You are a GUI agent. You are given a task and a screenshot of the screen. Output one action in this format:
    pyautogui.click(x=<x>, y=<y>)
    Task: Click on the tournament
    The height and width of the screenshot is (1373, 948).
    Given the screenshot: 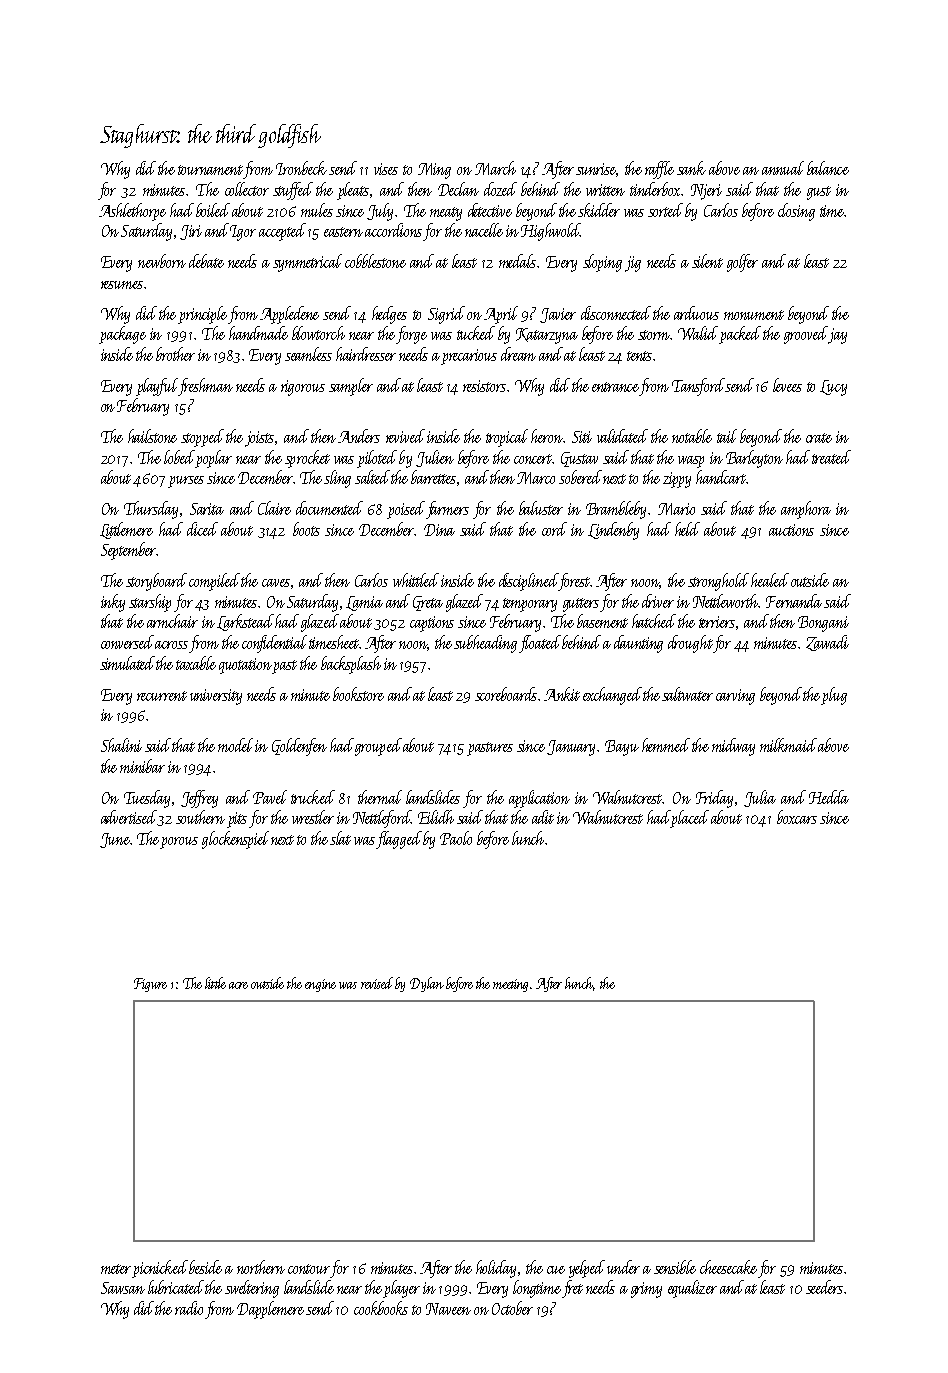 What is the action you would take?
    pyautogui.click(x=210, y=170)
